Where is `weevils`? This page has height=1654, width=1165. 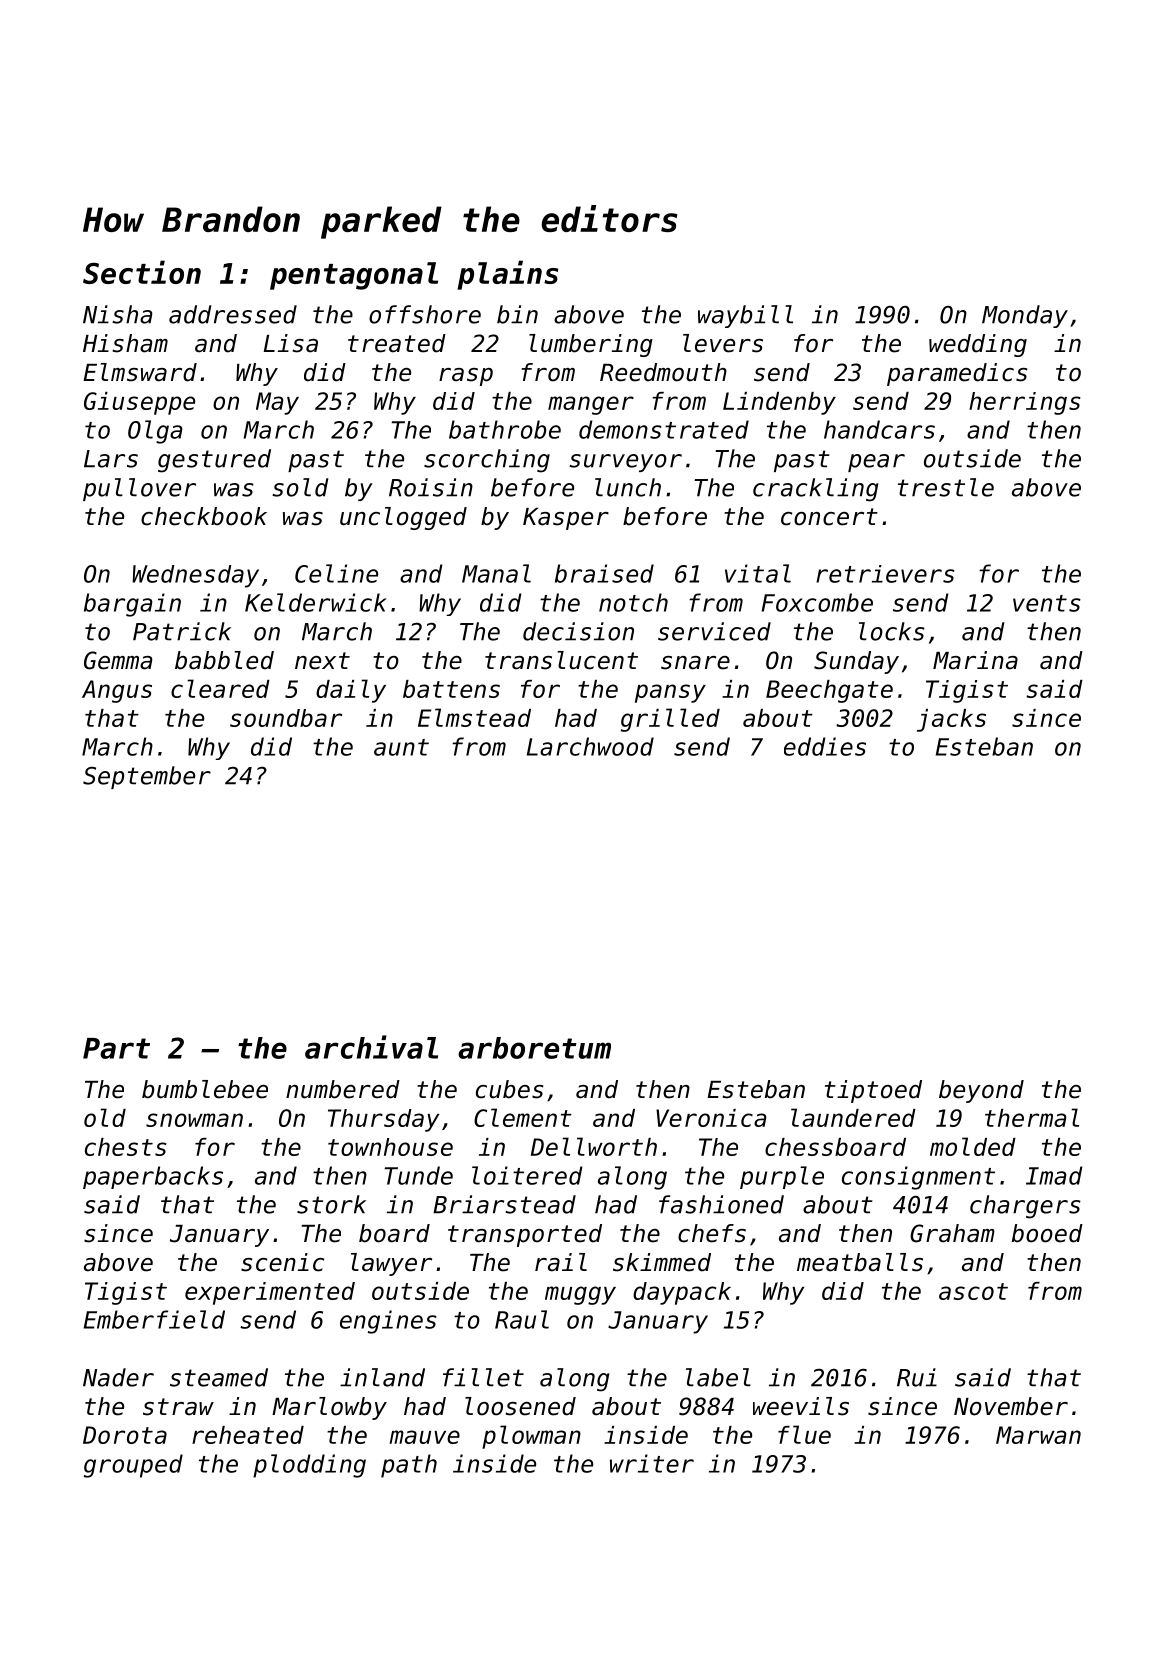
weevils is located at coordinates (801, 1406).
